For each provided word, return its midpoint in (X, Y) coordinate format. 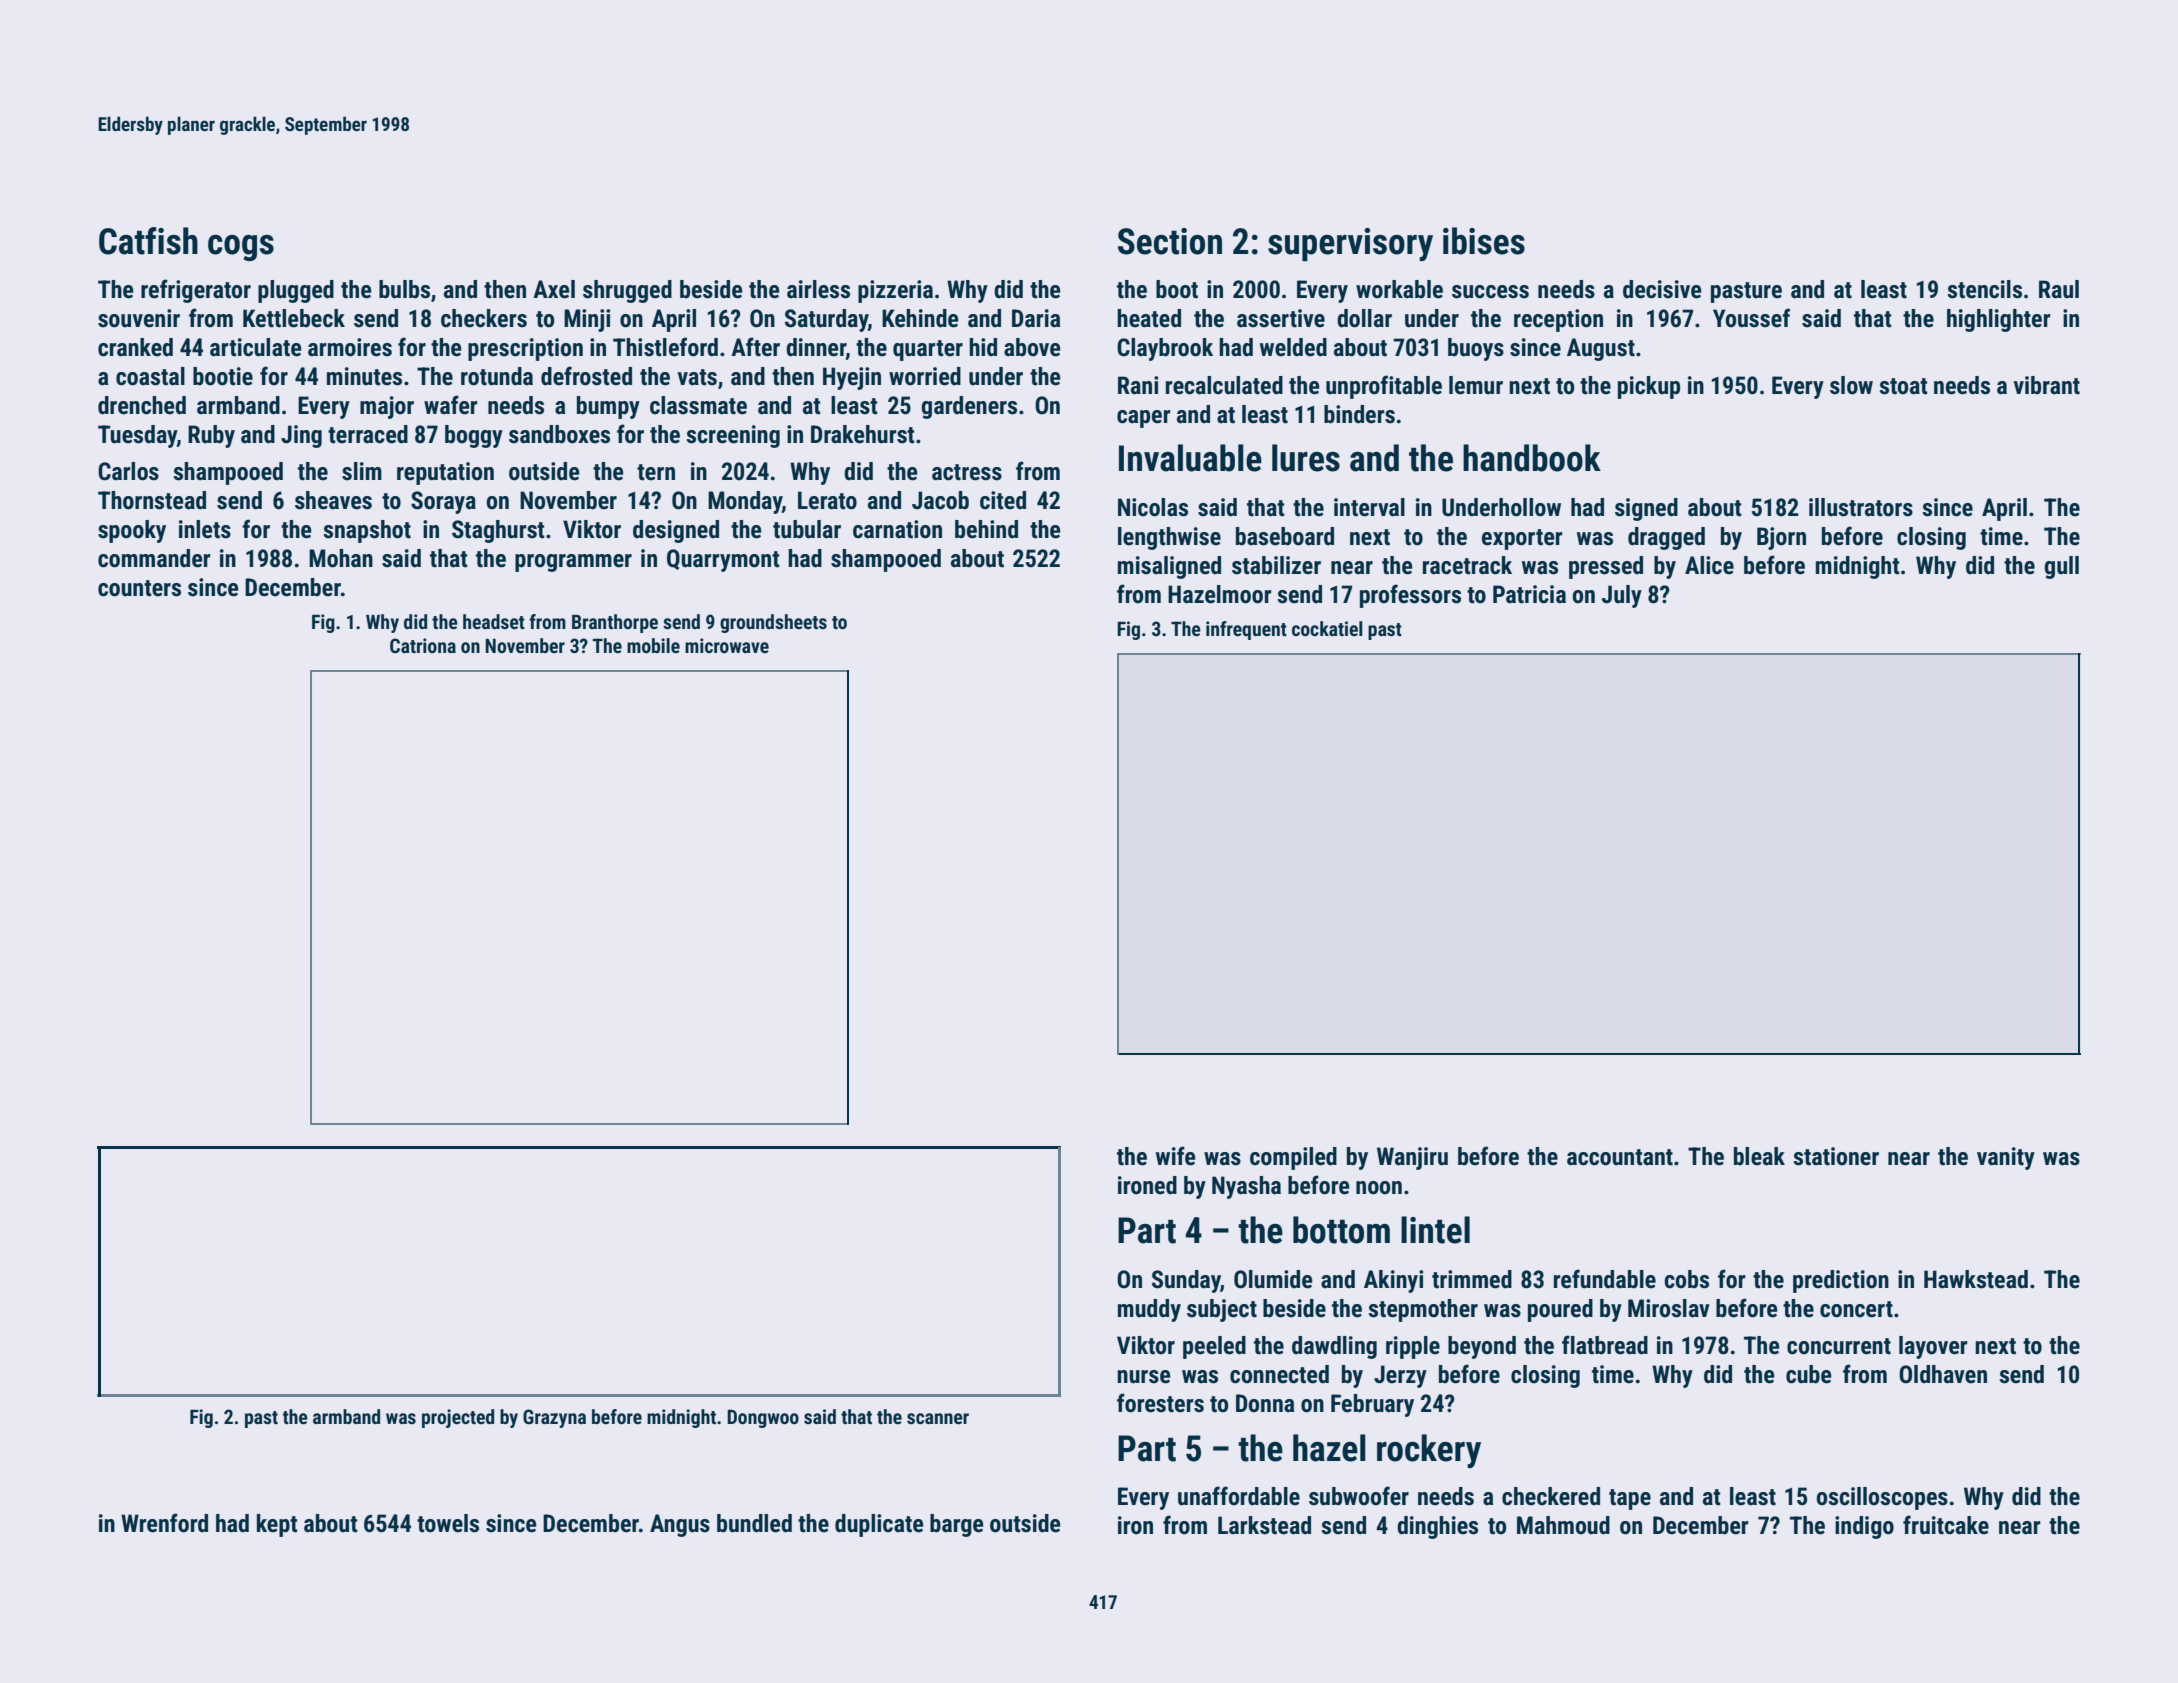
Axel (554, 289)
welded (1293, 347)
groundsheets (773, 623)
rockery (1429, 1451)
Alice (1709, 565)
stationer (1836, 1156)
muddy (1149, 1310)
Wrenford (164, 1523)
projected (458, 1418)
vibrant (2046, 385)
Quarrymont (723, 560)
